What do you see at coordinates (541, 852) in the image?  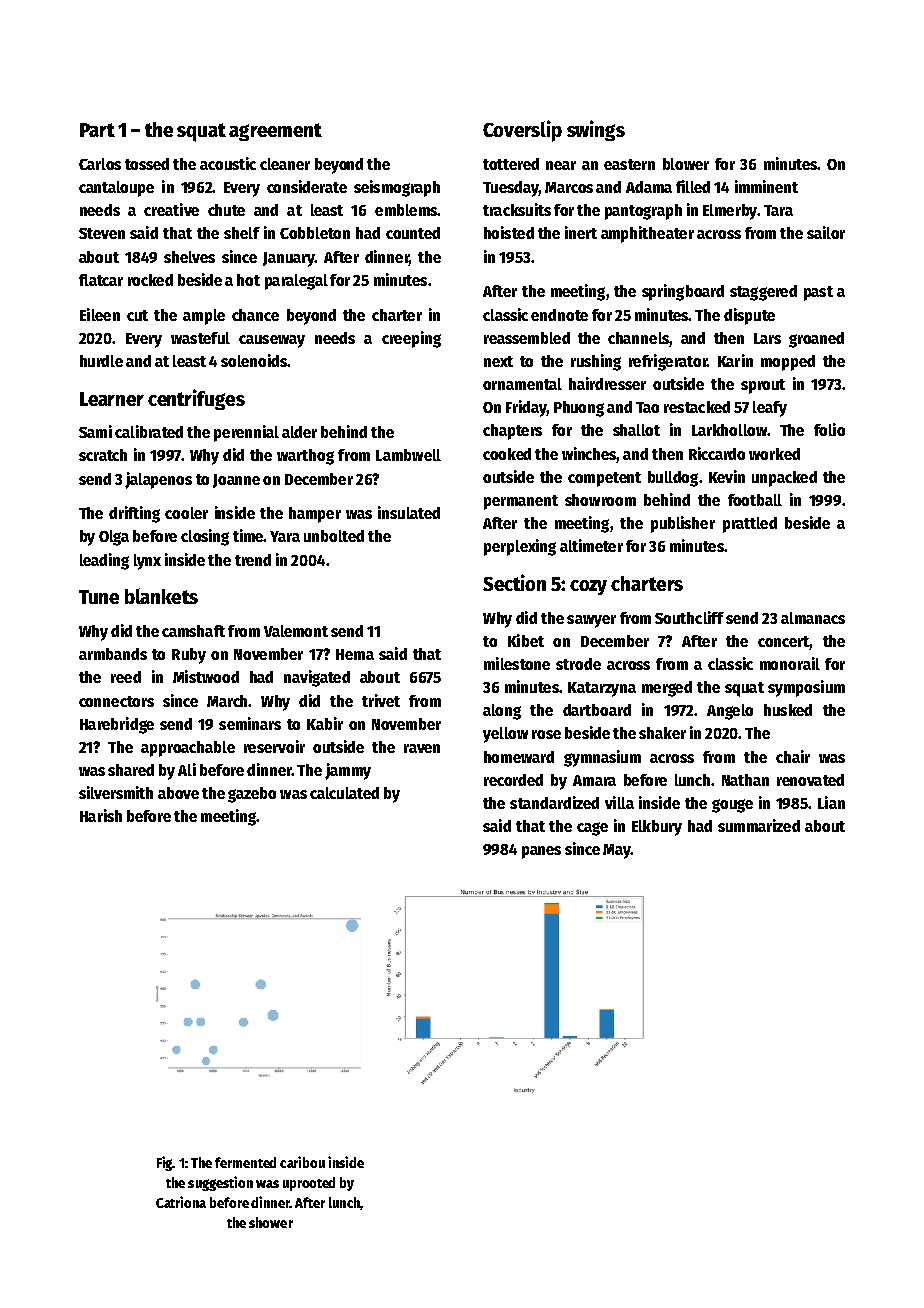 I see `panes` at bounding box center [541, 852].
